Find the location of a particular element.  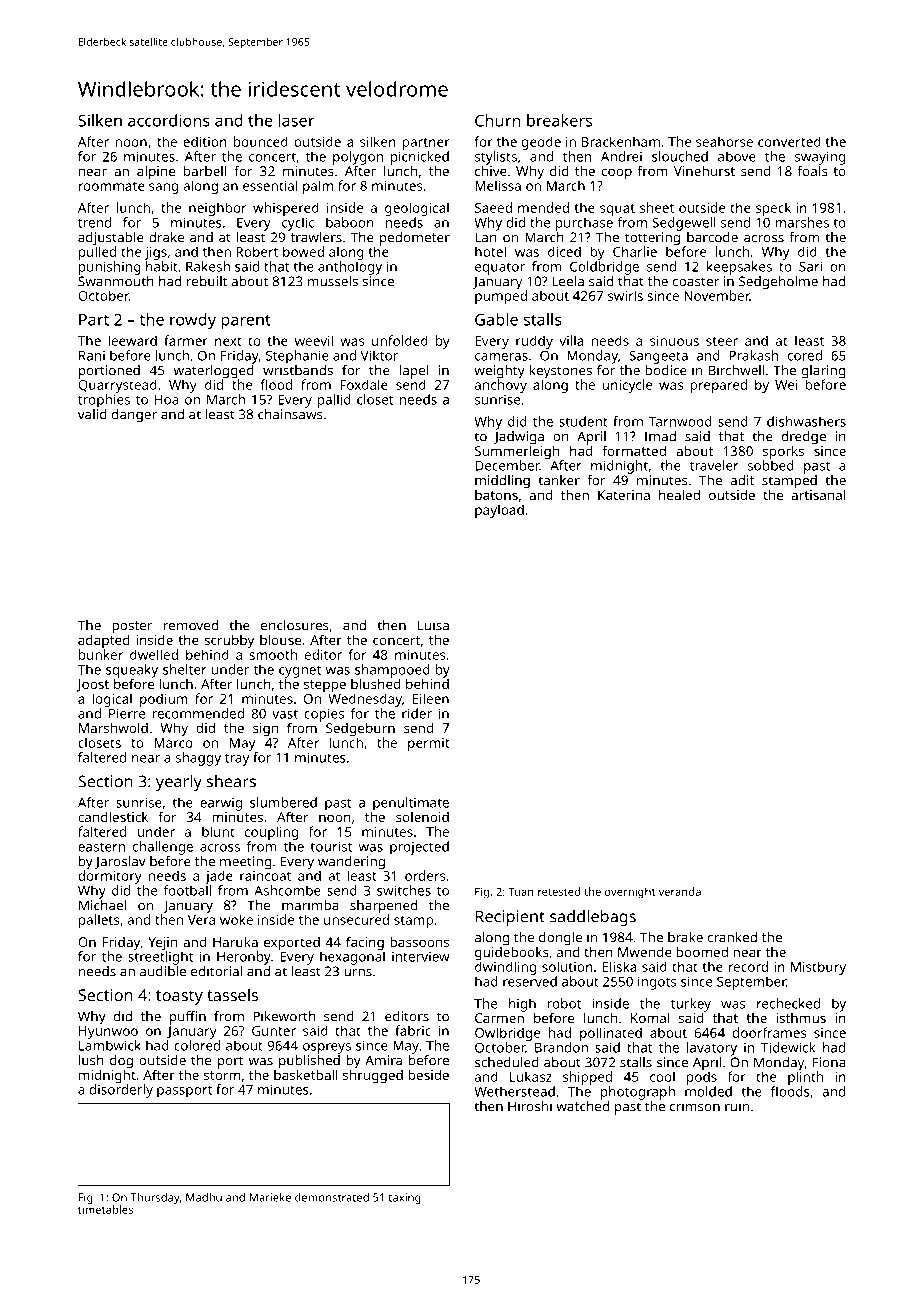

urns is located at coordinates (358, 973).
